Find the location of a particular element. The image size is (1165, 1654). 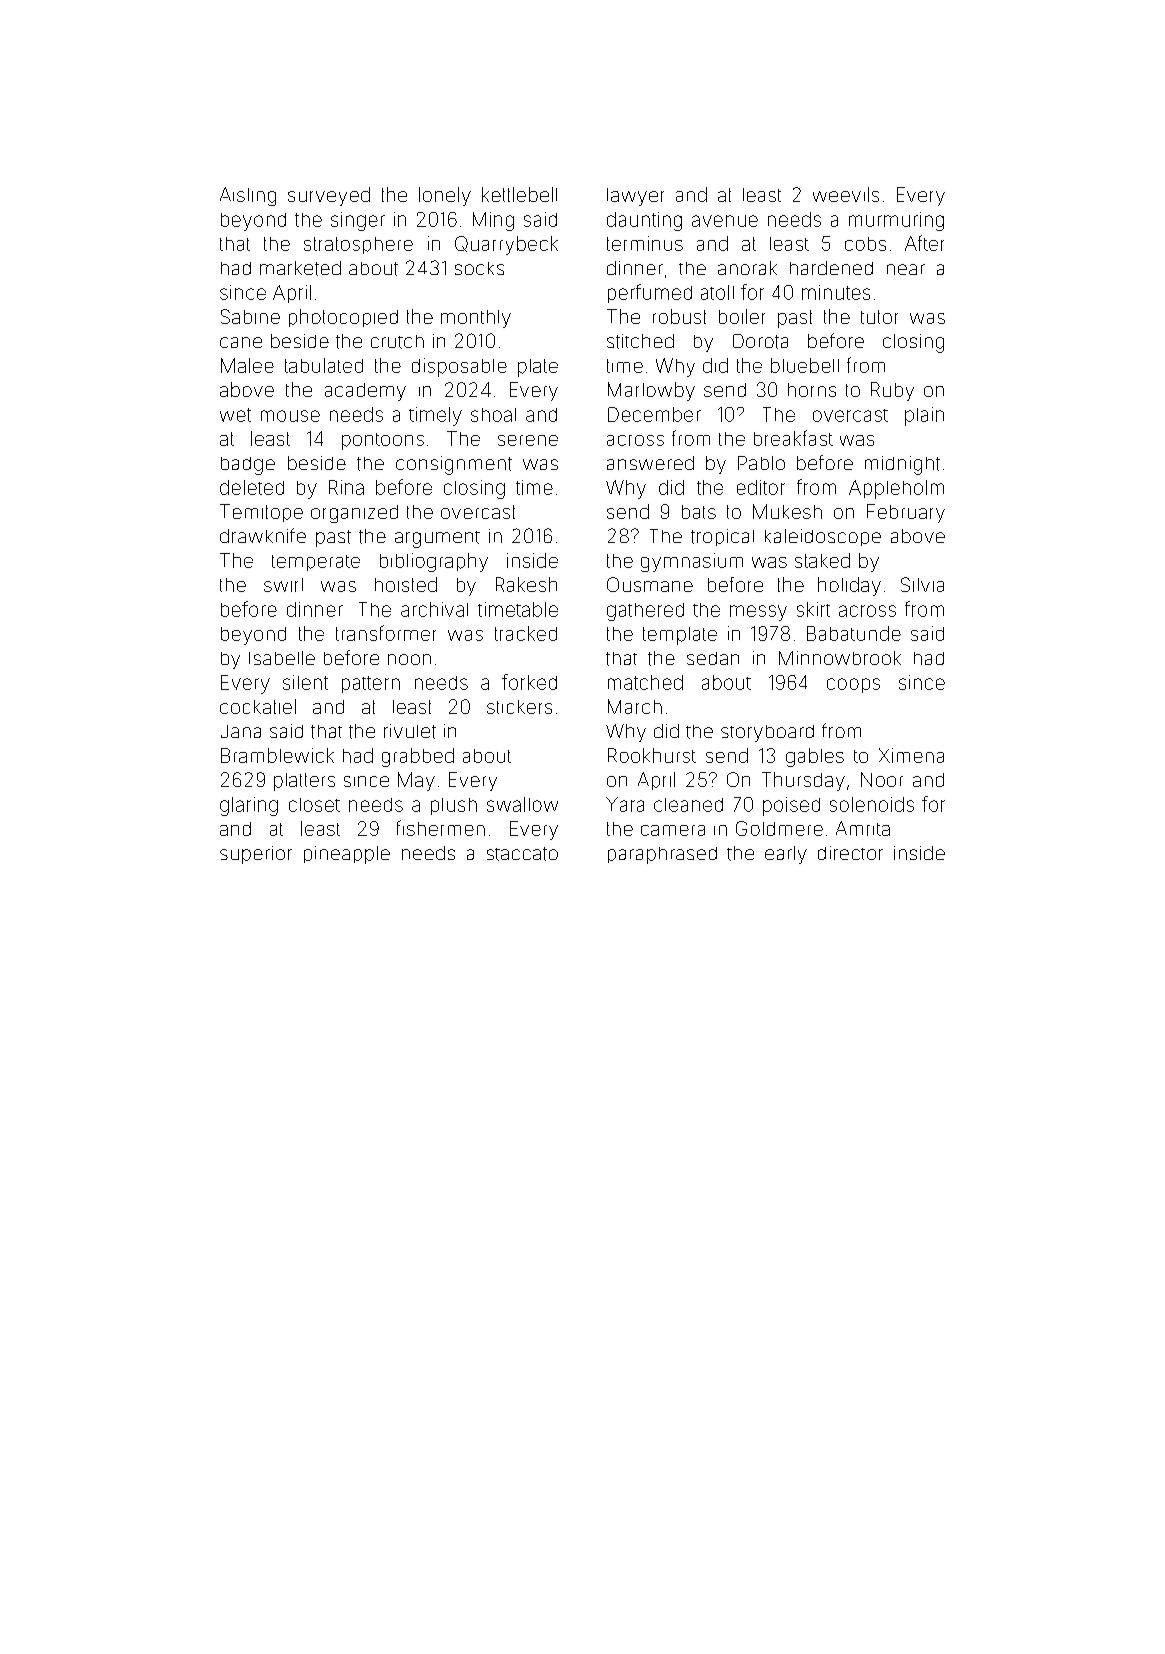

Rina is located at coordinates (346, 487).
